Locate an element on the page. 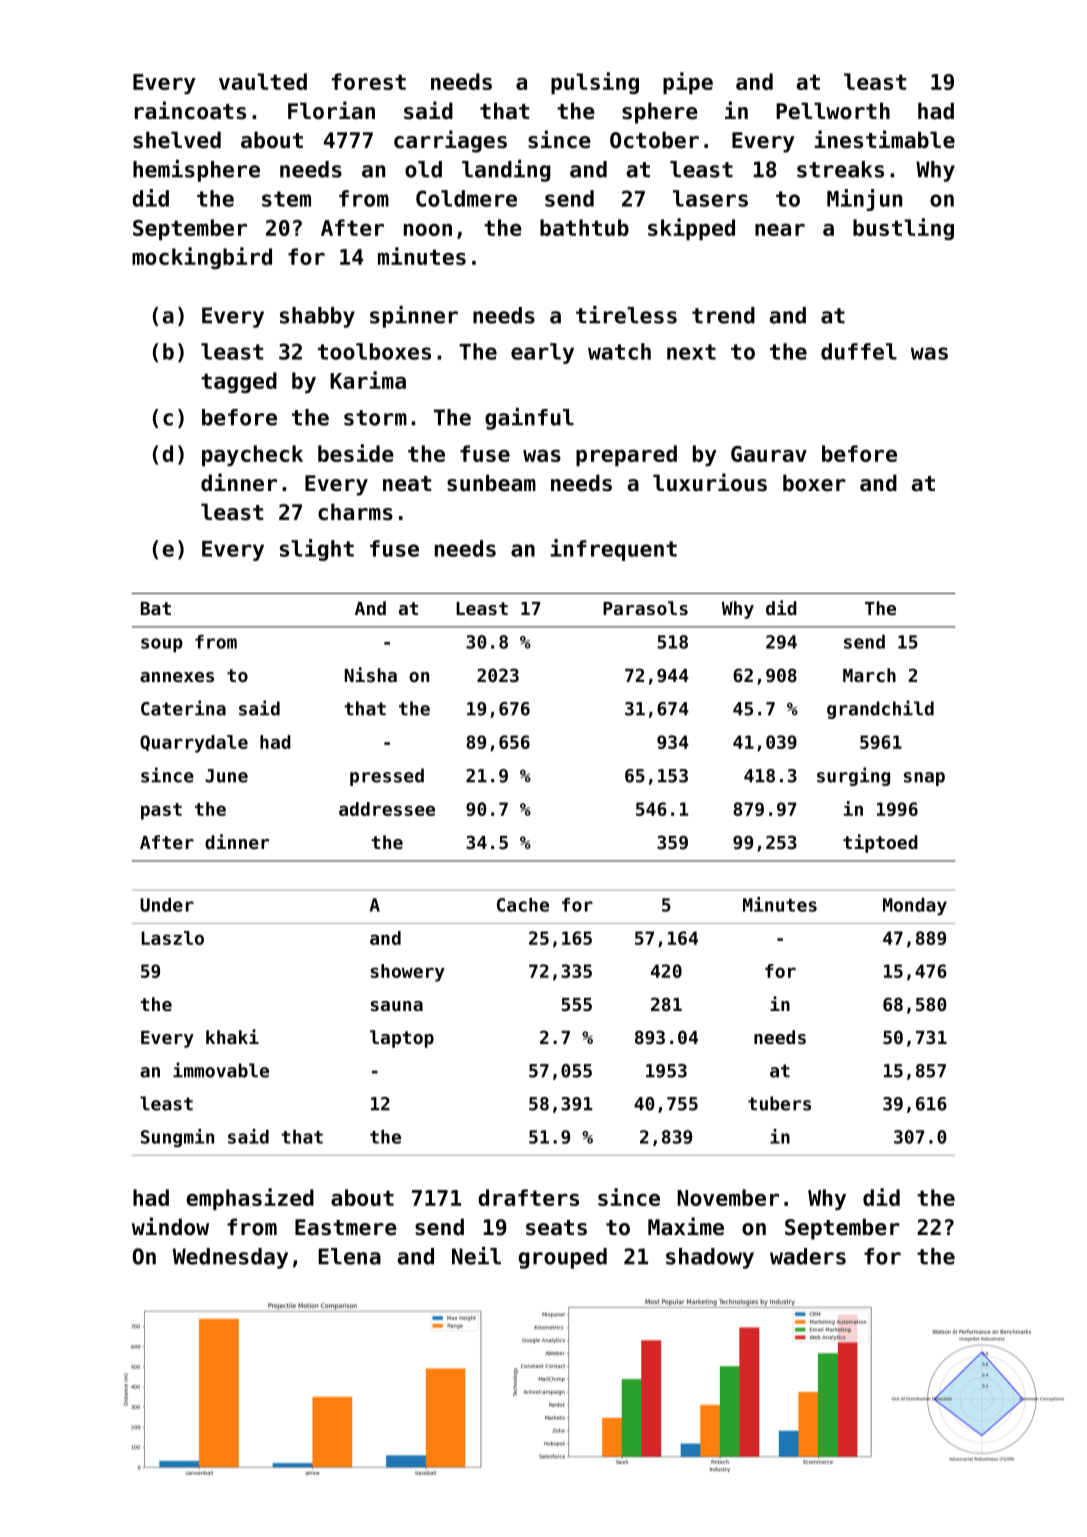 Image resolution: width=1087 pixels, height=1537 pixels. tiptoed is located at coordinates (880, 843).
